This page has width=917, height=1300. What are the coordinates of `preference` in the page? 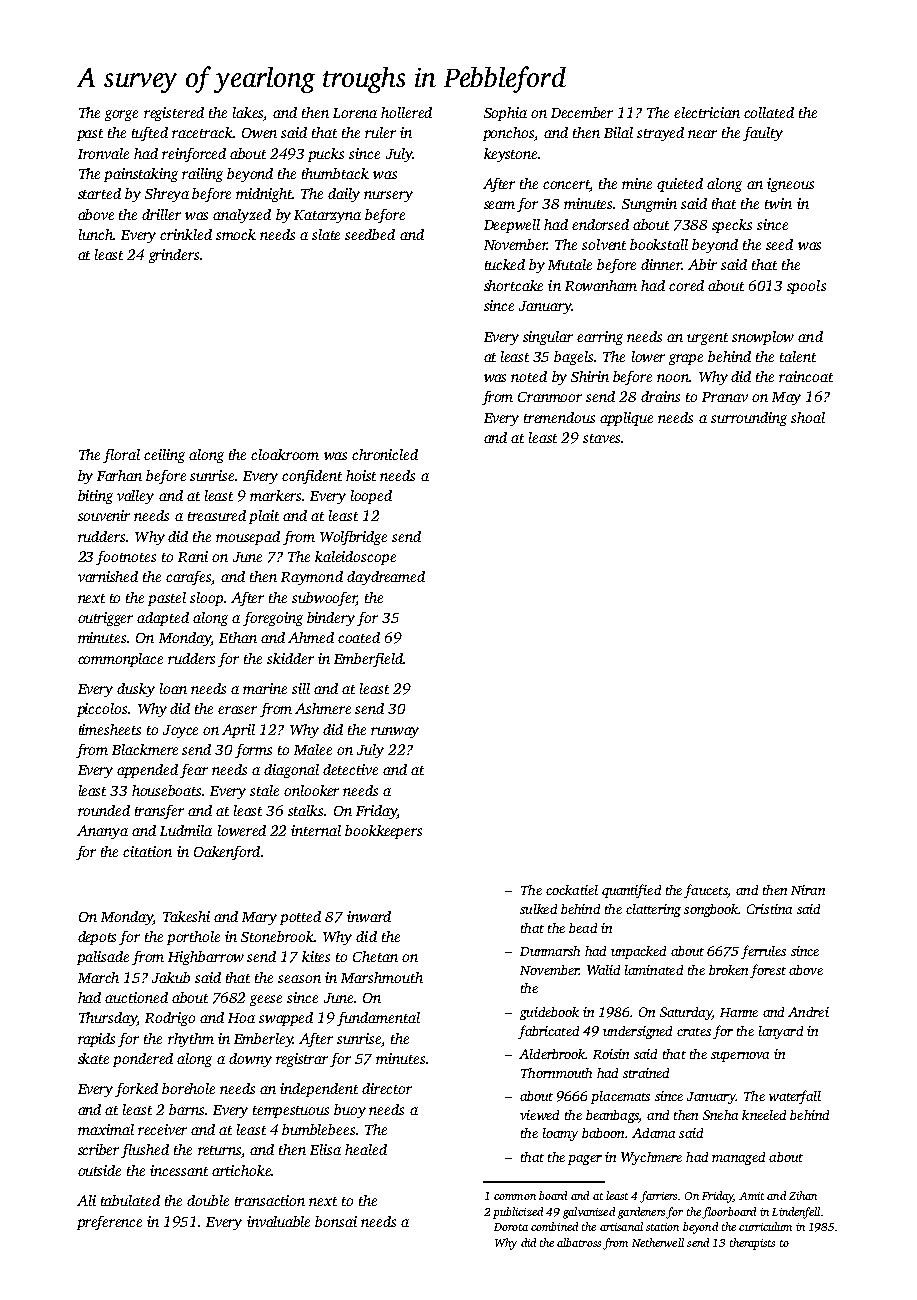 It's located at (109, 1223).
